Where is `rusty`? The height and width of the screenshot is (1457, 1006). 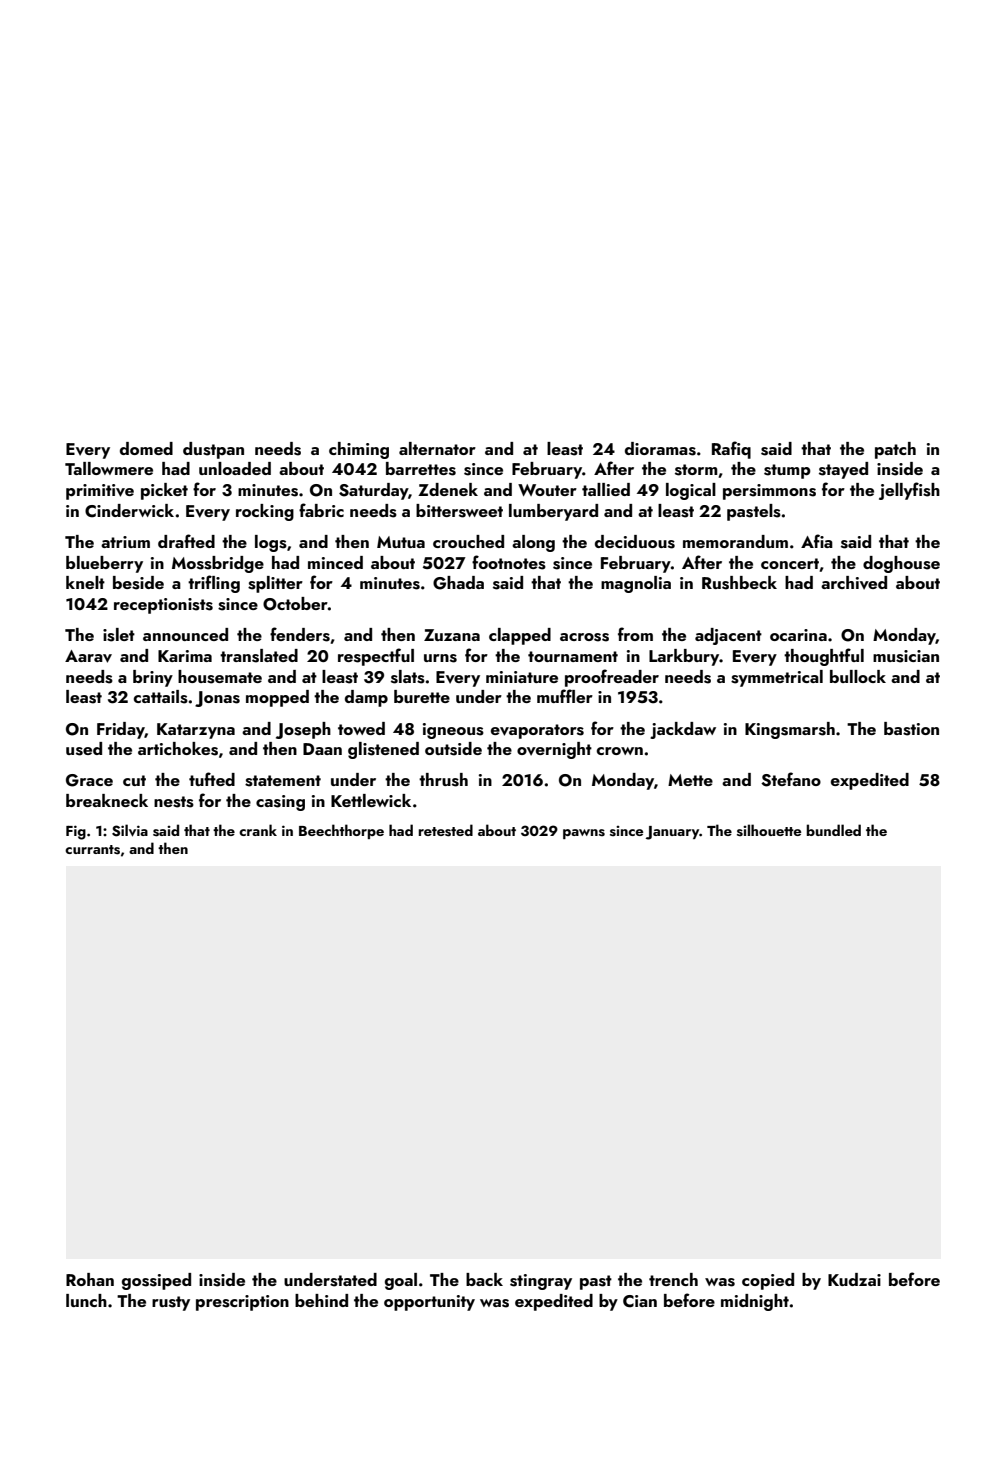 rusty is located at coordinates (171, 1303).
